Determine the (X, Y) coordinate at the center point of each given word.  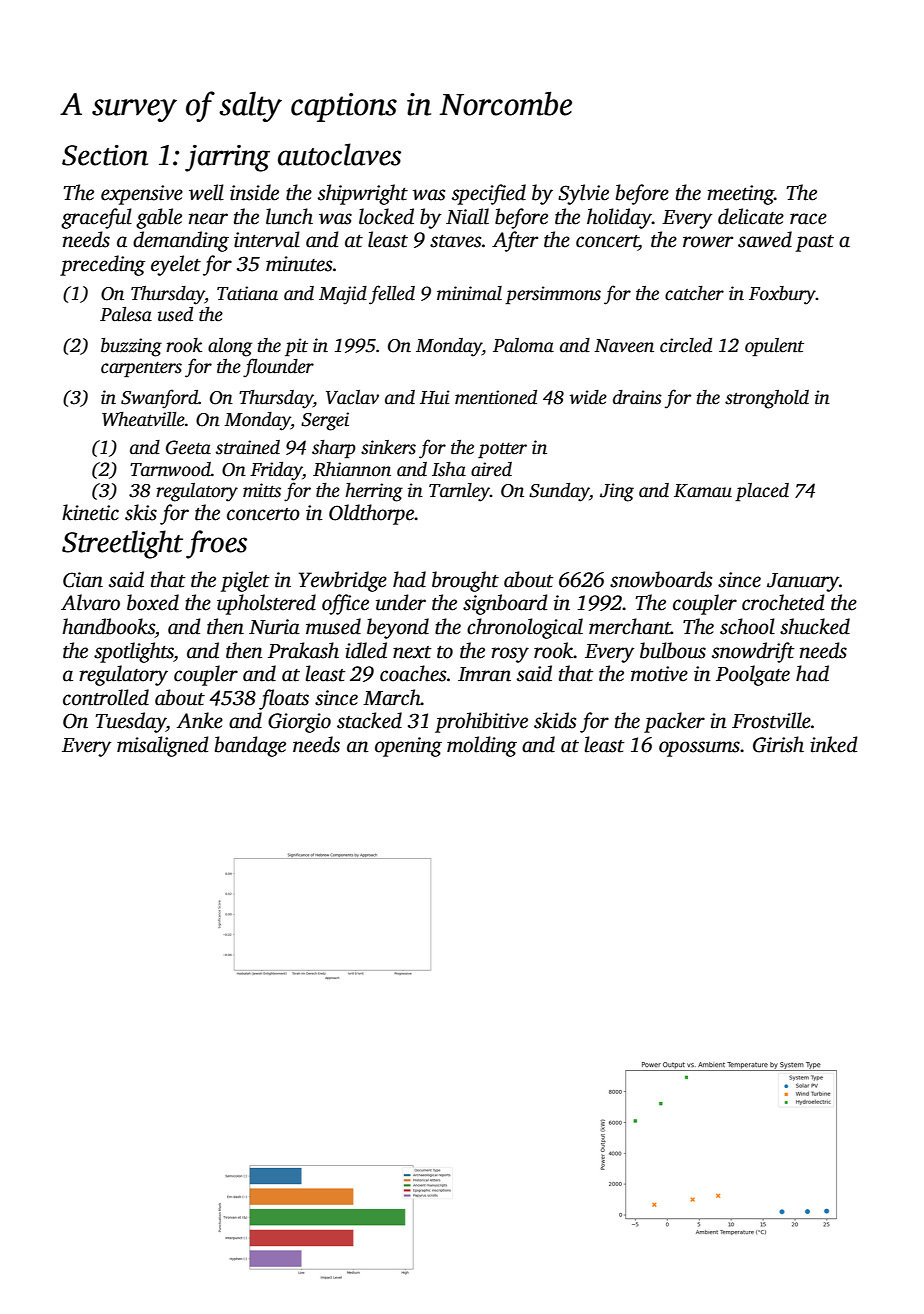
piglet (245, 581)
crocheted (783, 602)
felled (392, 295)
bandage (250, 746)
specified (489, 194)
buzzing (131, 347)
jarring (227, 158)
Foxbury (782, 295)
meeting (740, 195)
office (345, 604)
